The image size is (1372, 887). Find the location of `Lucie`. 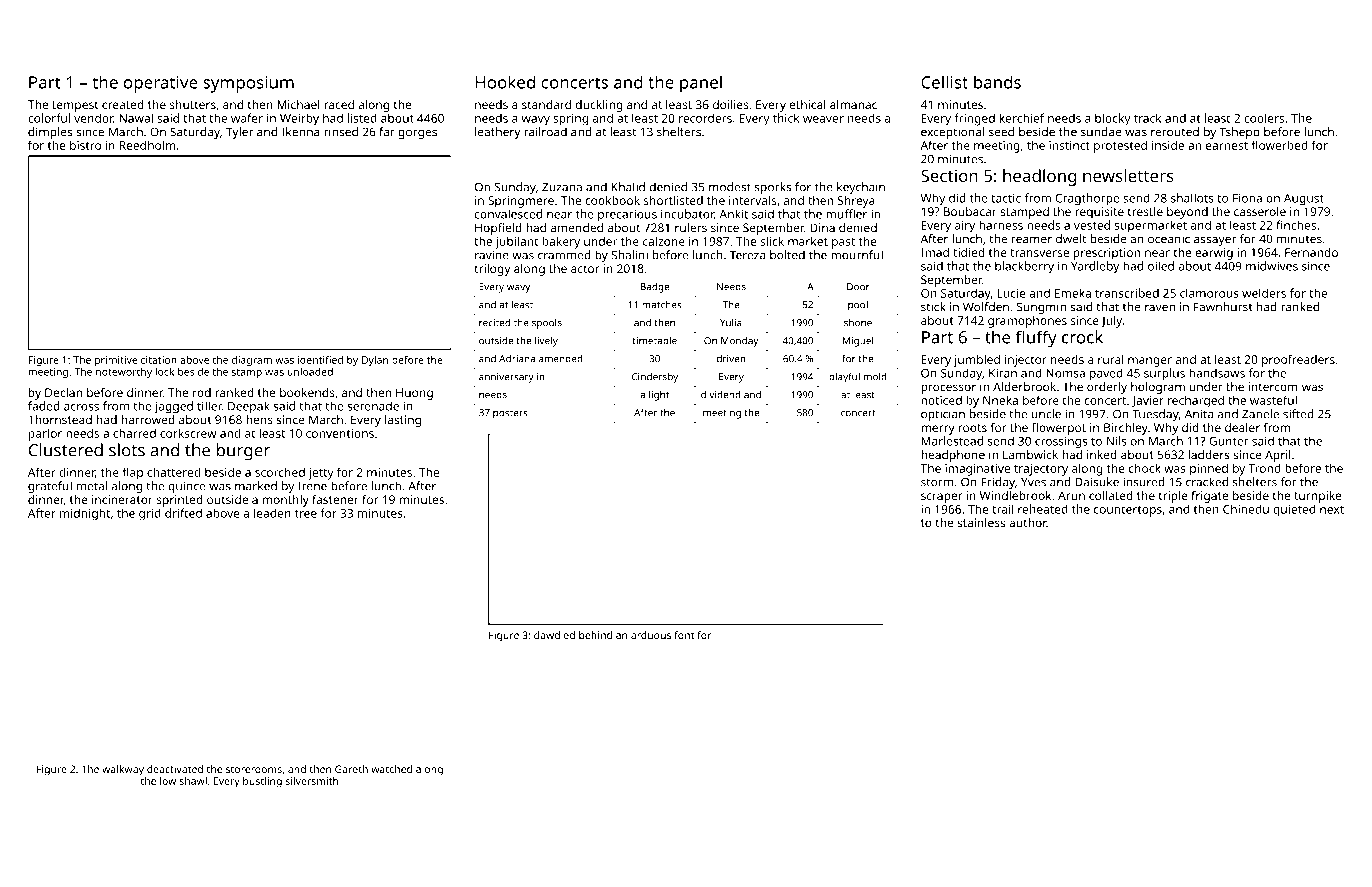

Lucie is located at coordinates (1011, 293).
